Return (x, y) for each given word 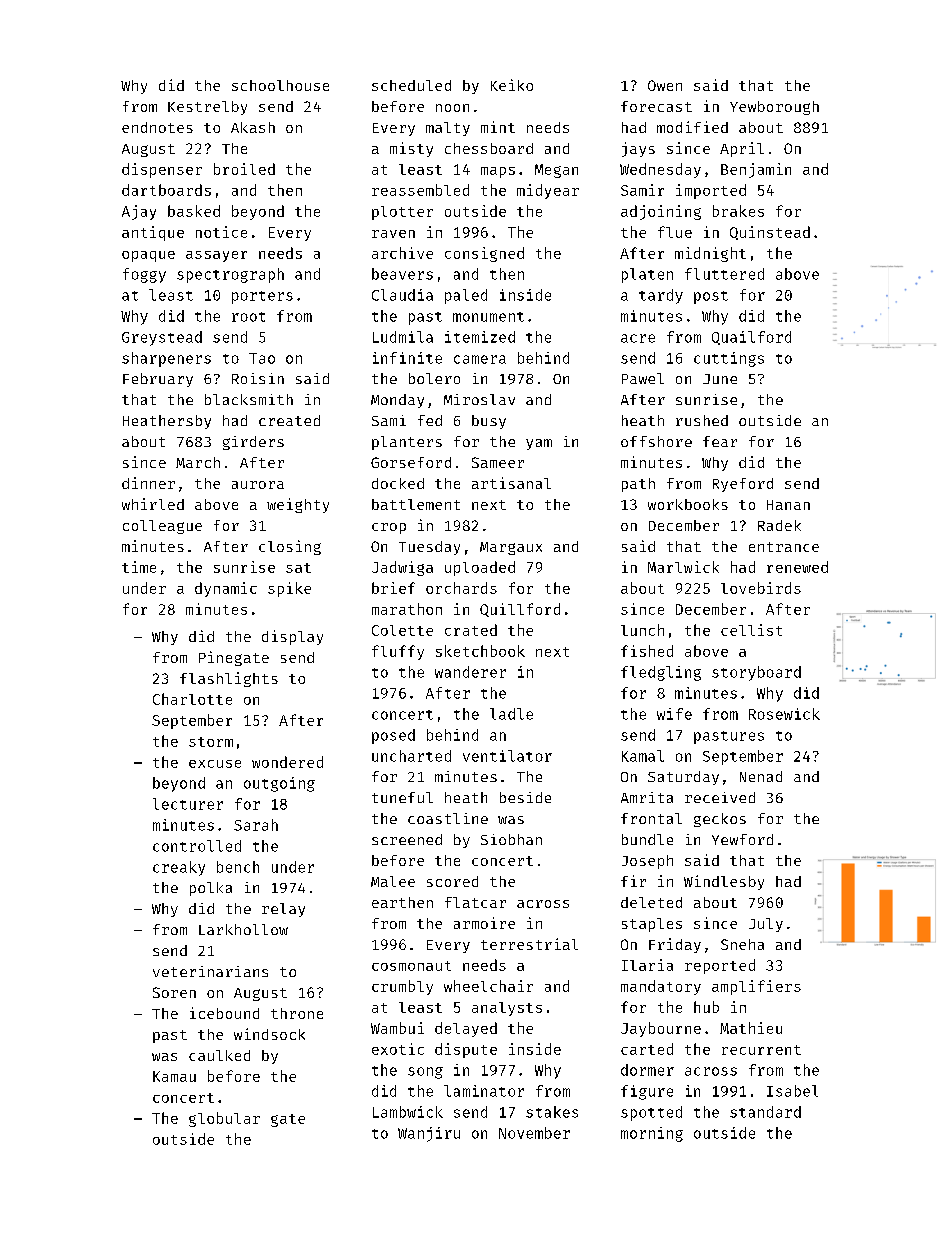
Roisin (258, 378)
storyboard (756, 673)
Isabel (792, 1091)
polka (211, 889)
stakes (552, 1112)
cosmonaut (411, 966)
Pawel (643, 378)
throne (297, 1013)
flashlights (229, 679)
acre (638, 338)
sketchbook (480, 651)
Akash (253, 127)
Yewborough (774, 108)
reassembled (420, 190)
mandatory (661, 987)
